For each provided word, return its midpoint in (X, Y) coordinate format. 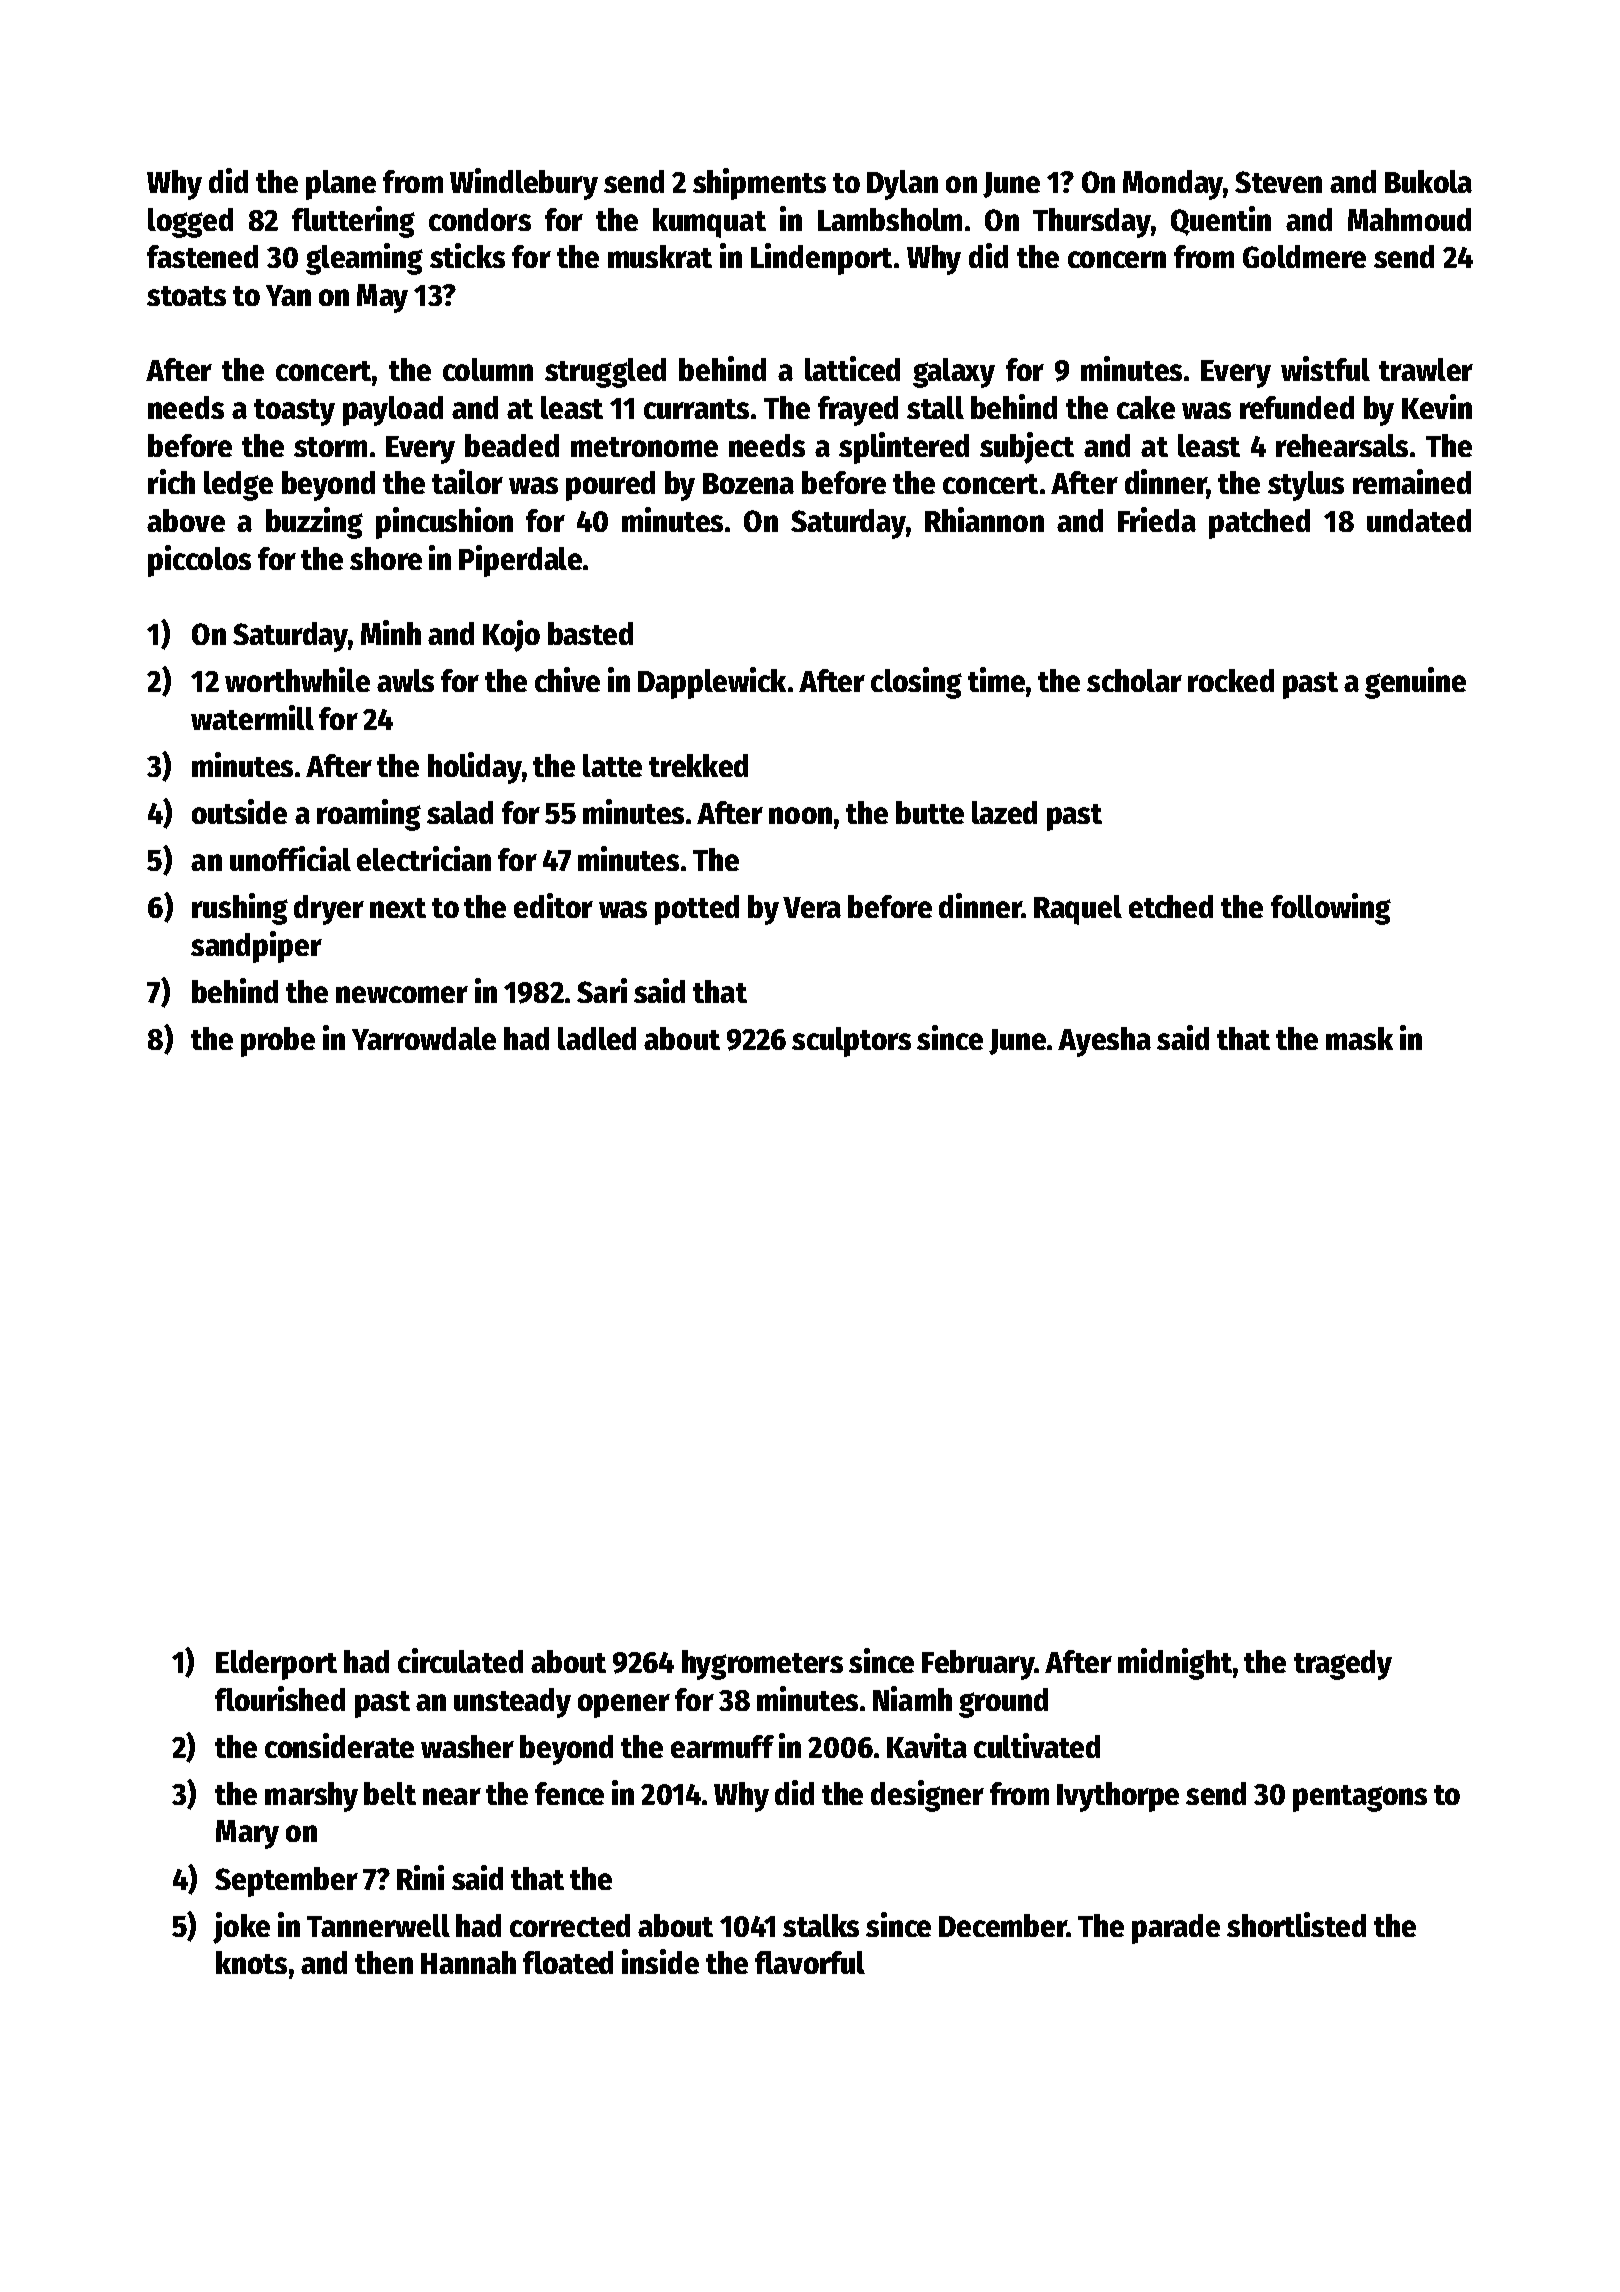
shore (386, 558)
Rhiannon (984, 519)
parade (1176, 1929)
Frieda (1157, 519)
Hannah (468, 1962)
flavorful (810, 1962)
